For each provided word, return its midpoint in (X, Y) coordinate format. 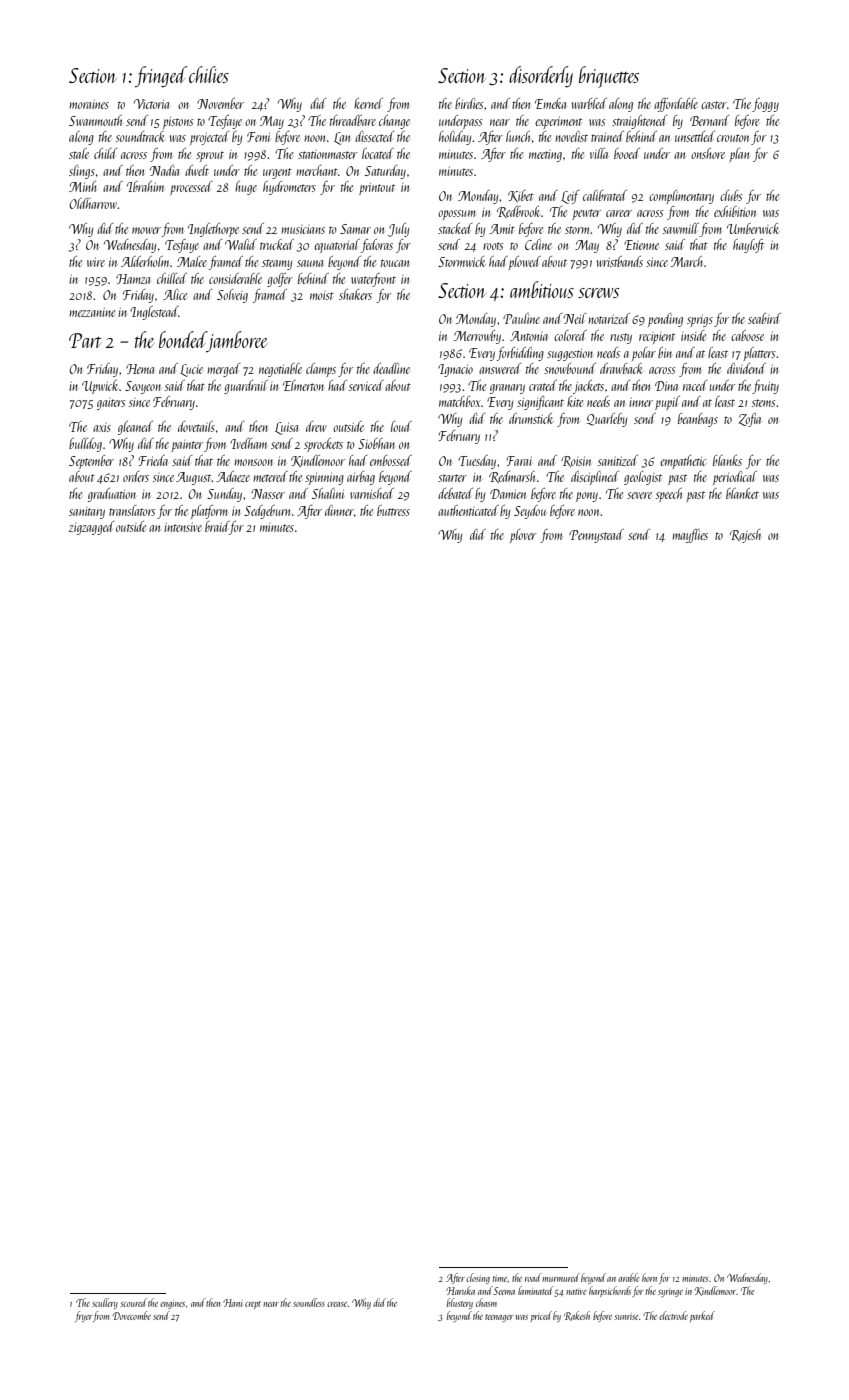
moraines (89, 104)
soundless (309, 1302)
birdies (469, 103)
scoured (133, 1302)
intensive (183, 527)
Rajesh (745, 536)
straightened (639, 122)
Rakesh (577, 1316)
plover (523, 536)
